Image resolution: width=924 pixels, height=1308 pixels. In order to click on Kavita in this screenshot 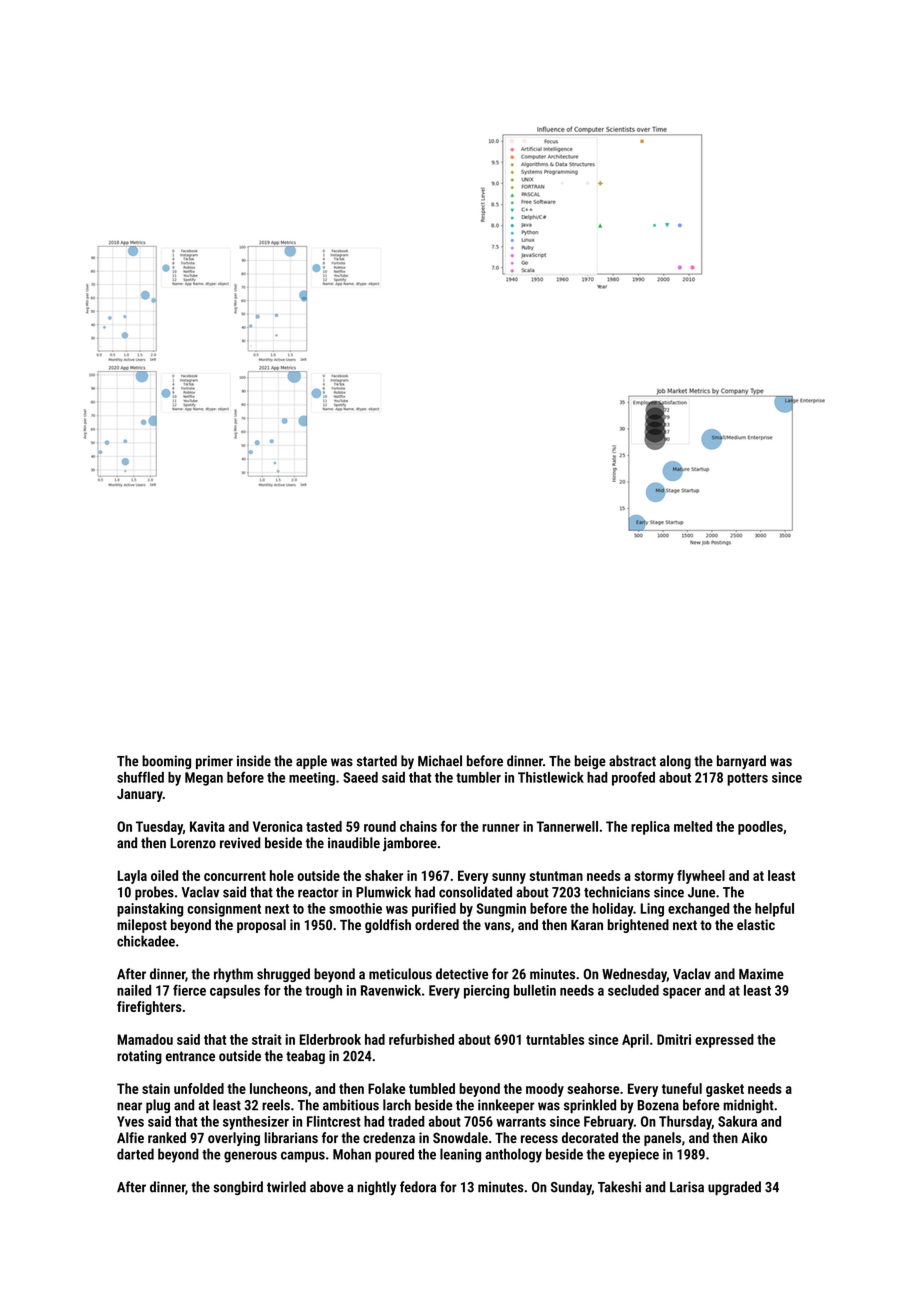, I will do `click(207, 826)`.
